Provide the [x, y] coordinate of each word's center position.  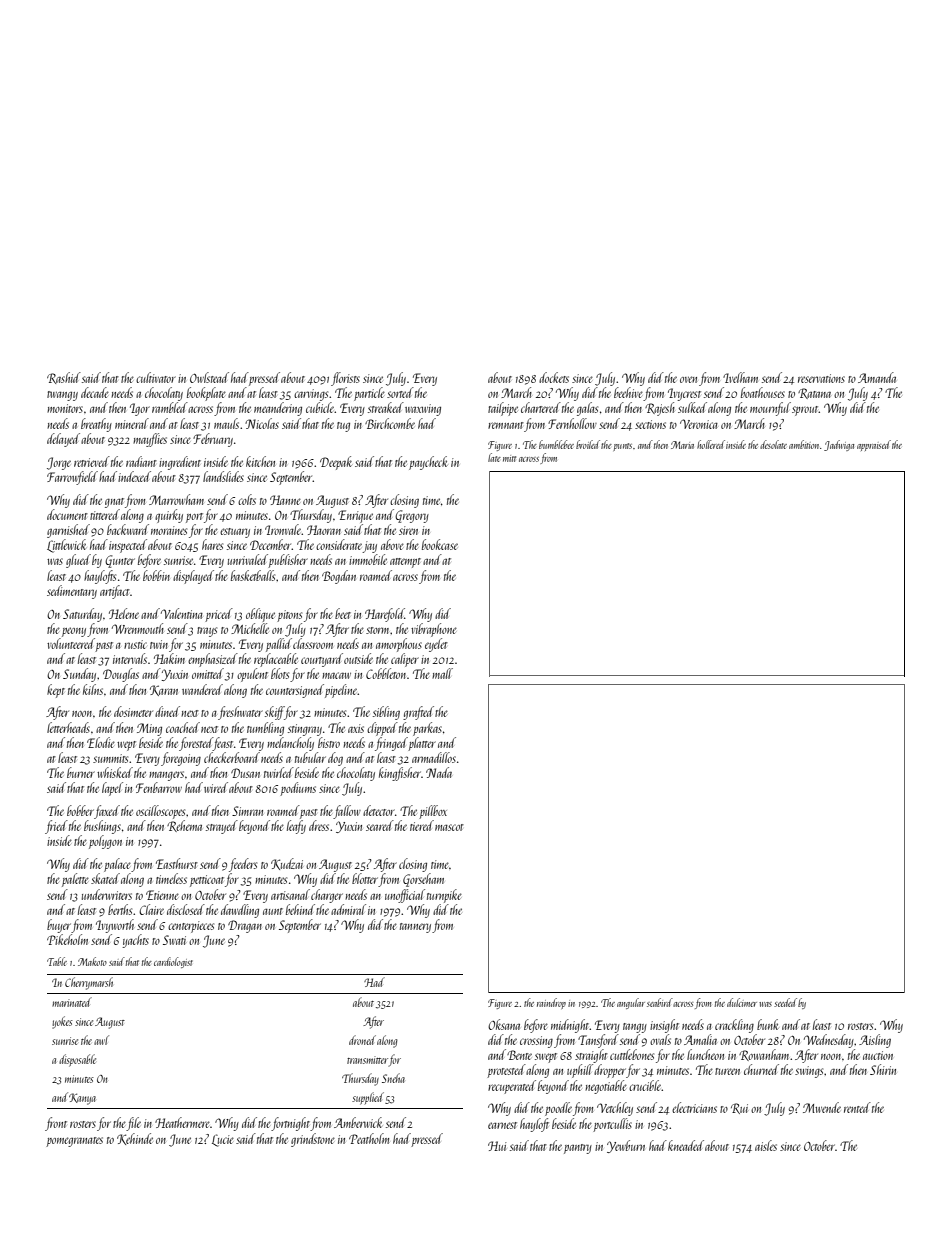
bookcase [440, 544]
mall [442, 673]
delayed [63, 440]
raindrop [551, 1003]
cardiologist [173, 962]
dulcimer [742, 1002]
